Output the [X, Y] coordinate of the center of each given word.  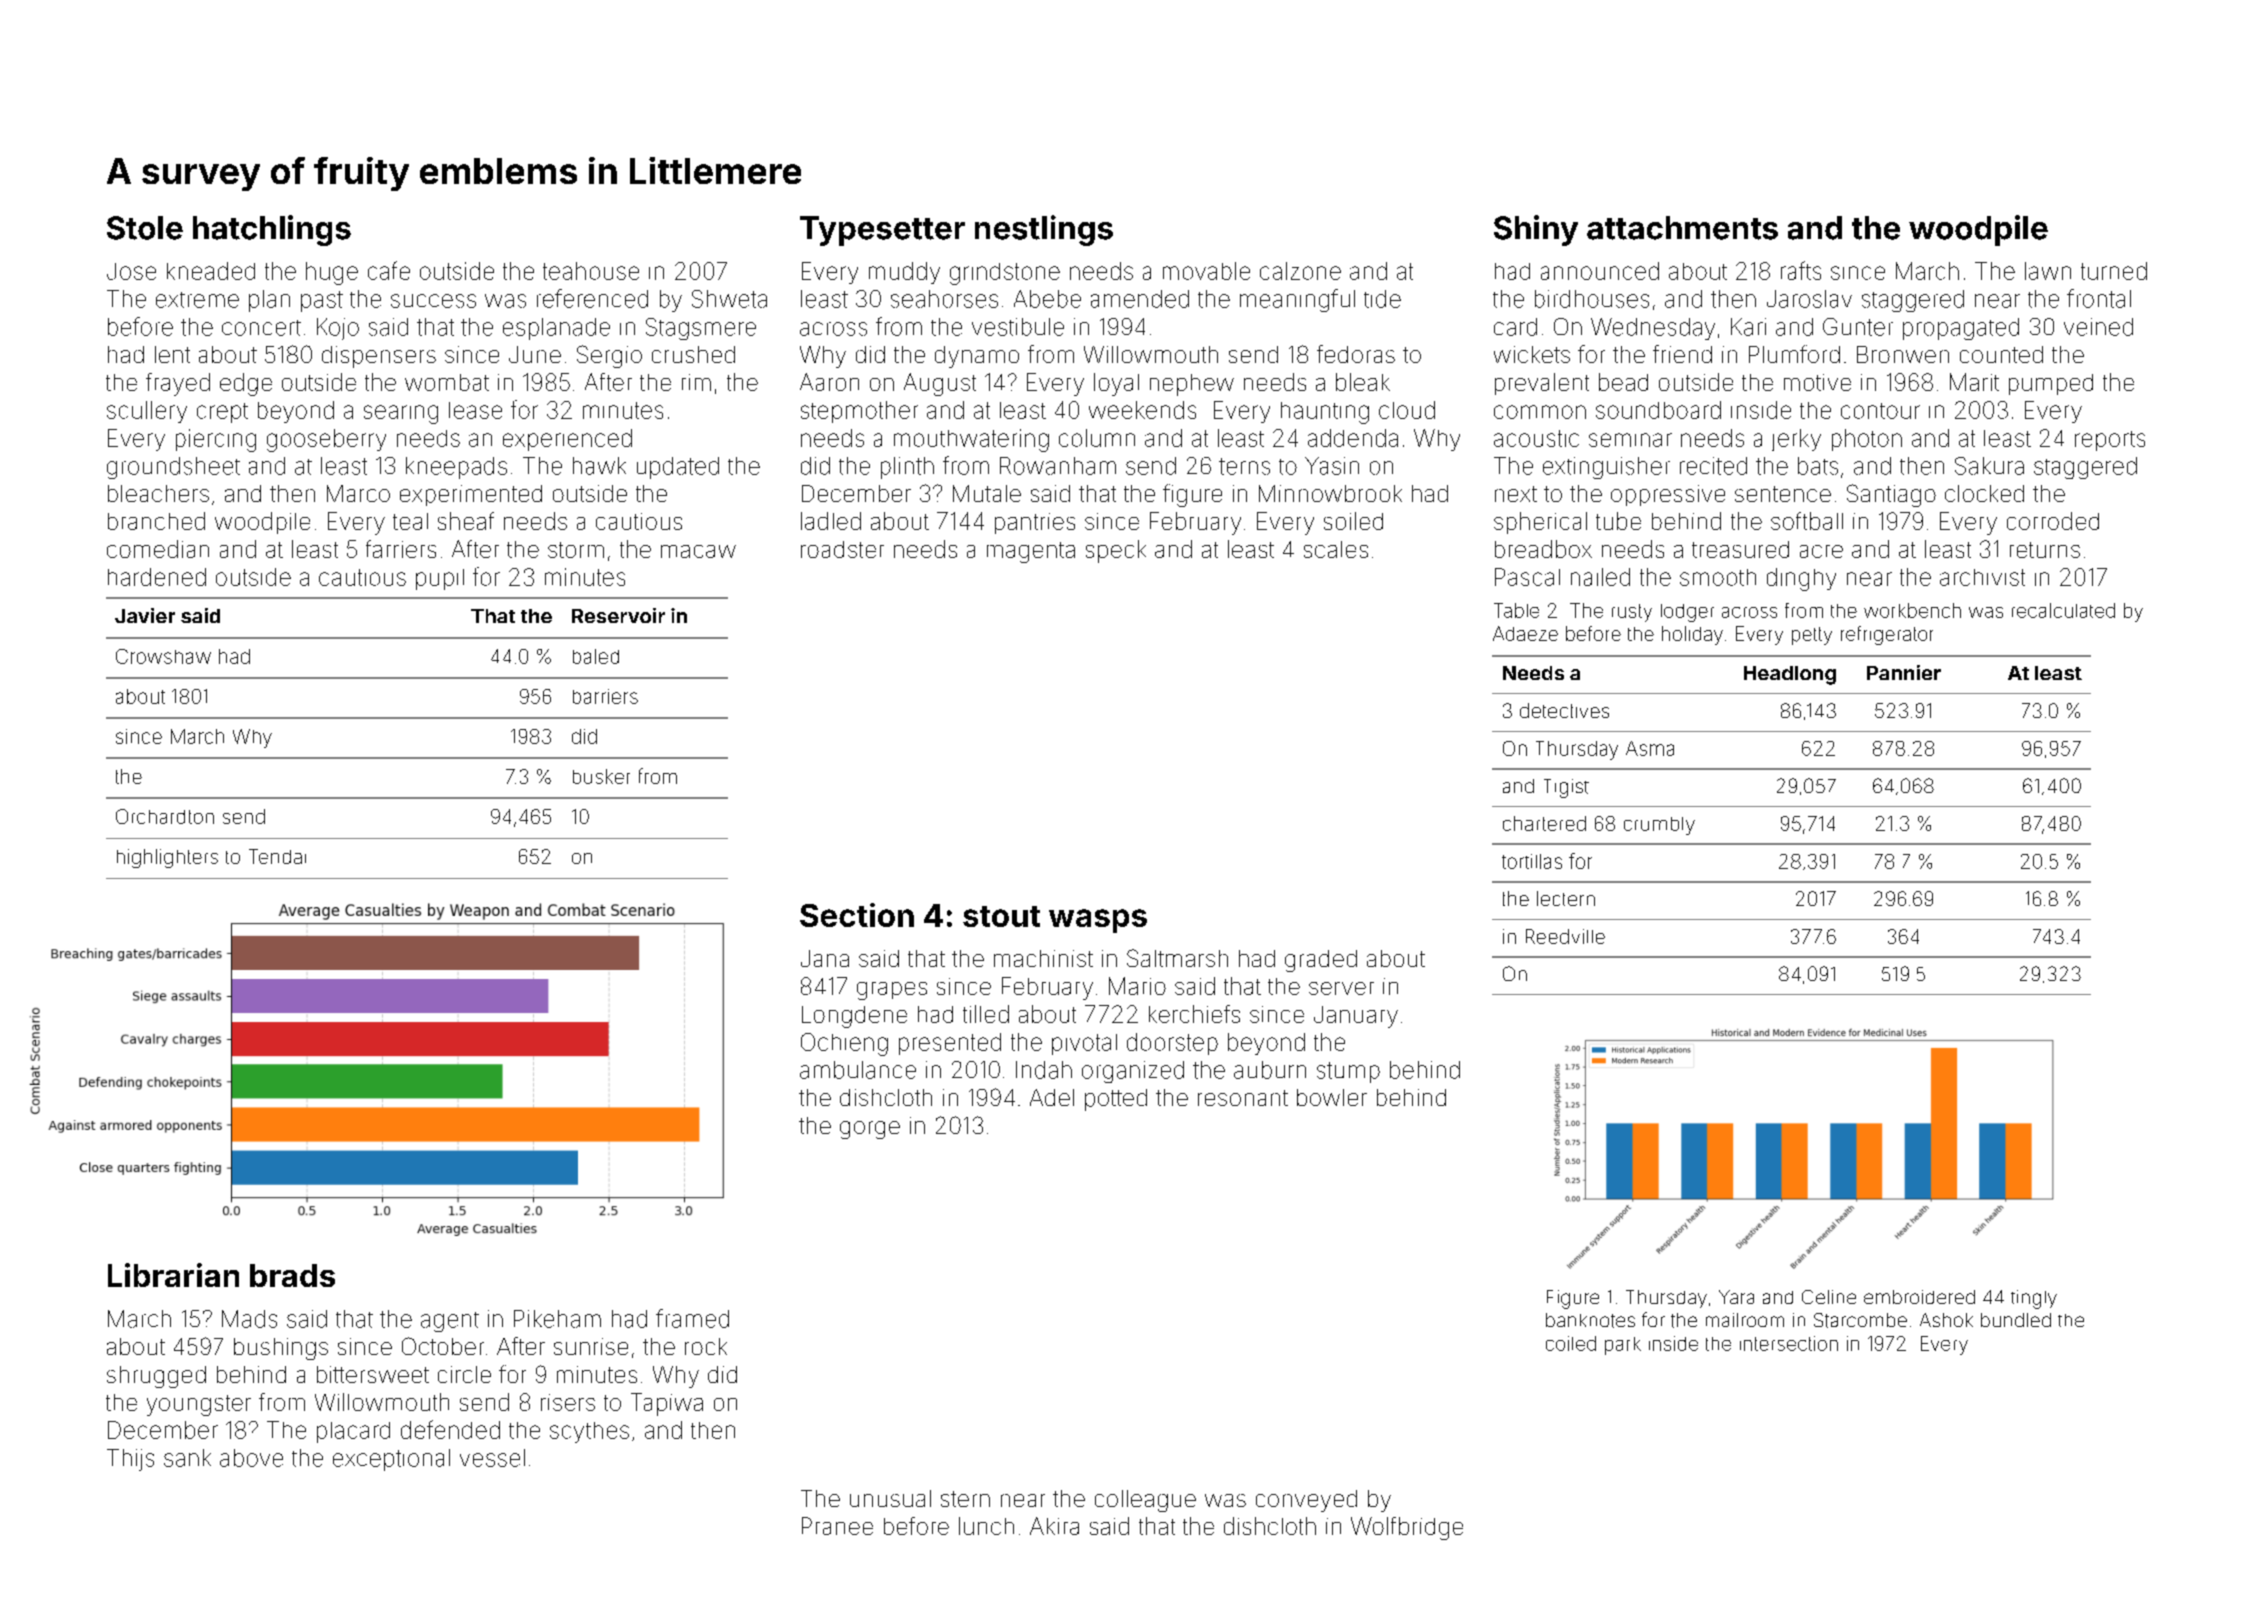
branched [156, 521]
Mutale [987, 493]
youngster [199, 1405]
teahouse [591, 271]
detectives [1564, 710]
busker [601, 776]
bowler [1332, 1097]
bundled [2016, 1320]
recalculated [2063, 610]
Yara [1736, 1297]
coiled [1571, 1343]
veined [2098, 327]
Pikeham [557, 1319]
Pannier [1904, 672]
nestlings [1044, 230]
